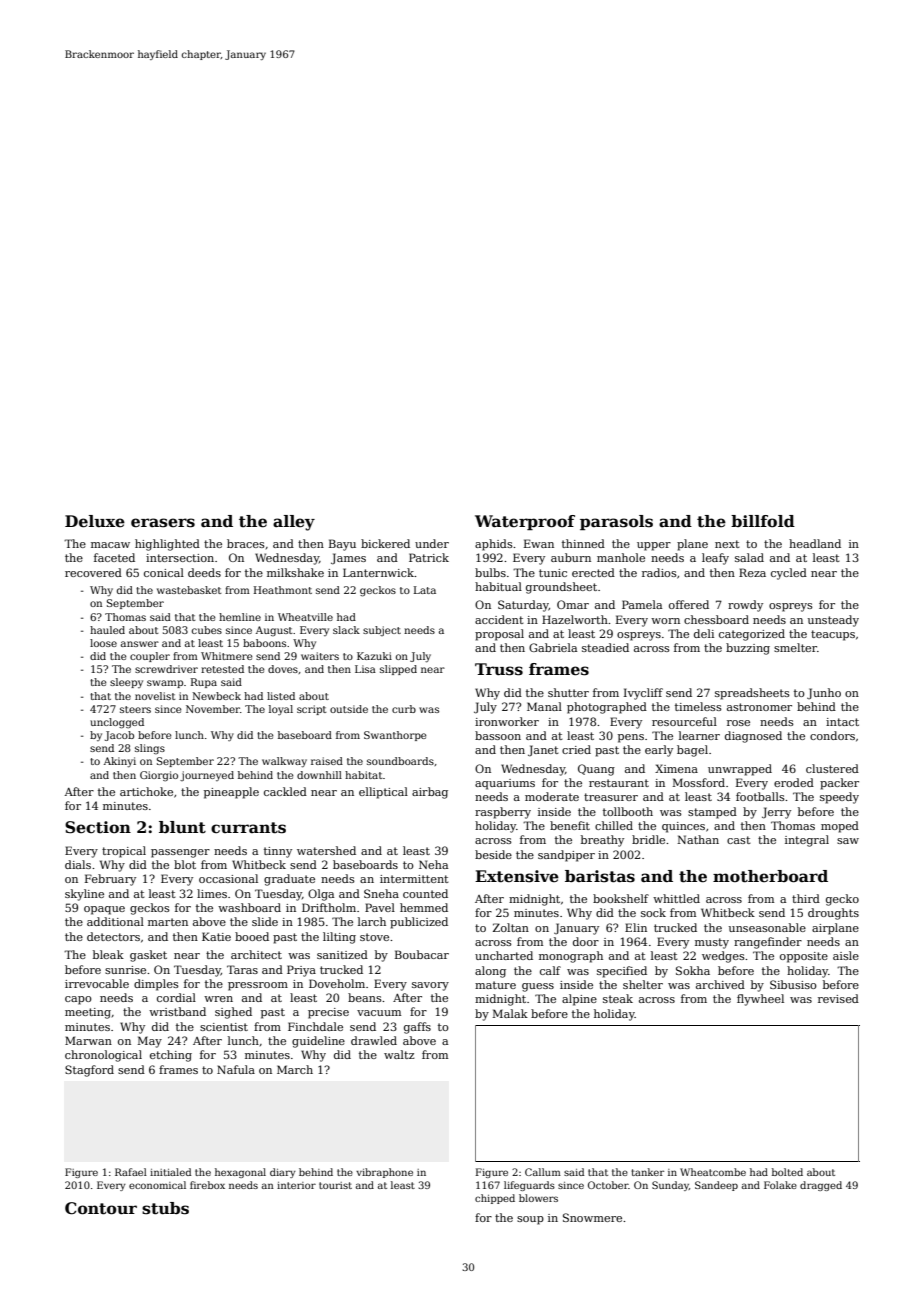  What do you see at coordinates (170, 1172) in the screenshot?
I see `initialed` at bounding box center [170, 1172].
